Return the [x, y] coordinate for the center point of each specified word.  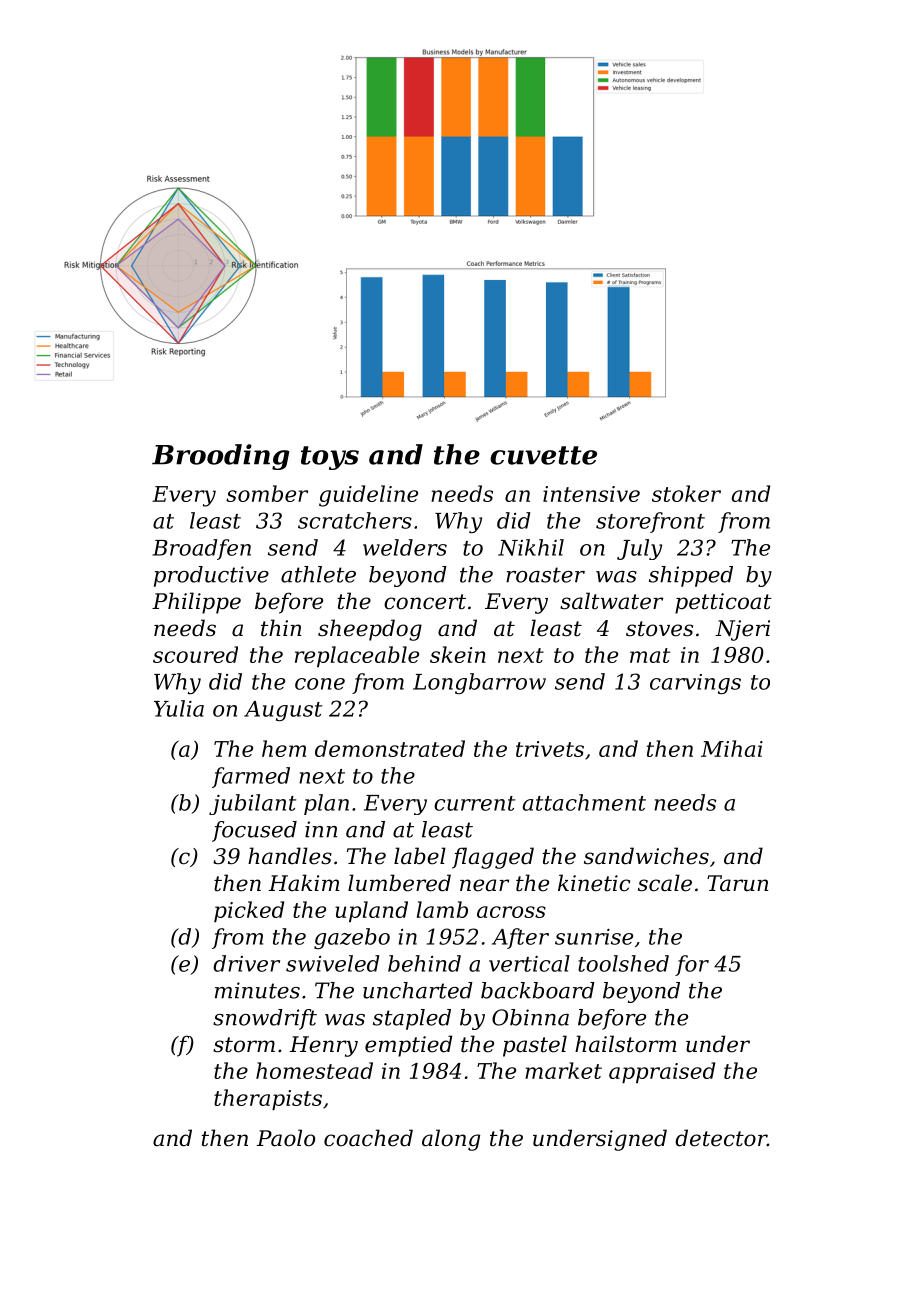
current [474, 803]
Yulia [179, 708]
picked [249, 911]
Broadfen [201, 549]
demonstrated [390, 748]
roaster [545, 575]
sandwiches [646, 856]
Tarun [737, 883]
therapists [268, 1099]
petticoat [723, 603]
